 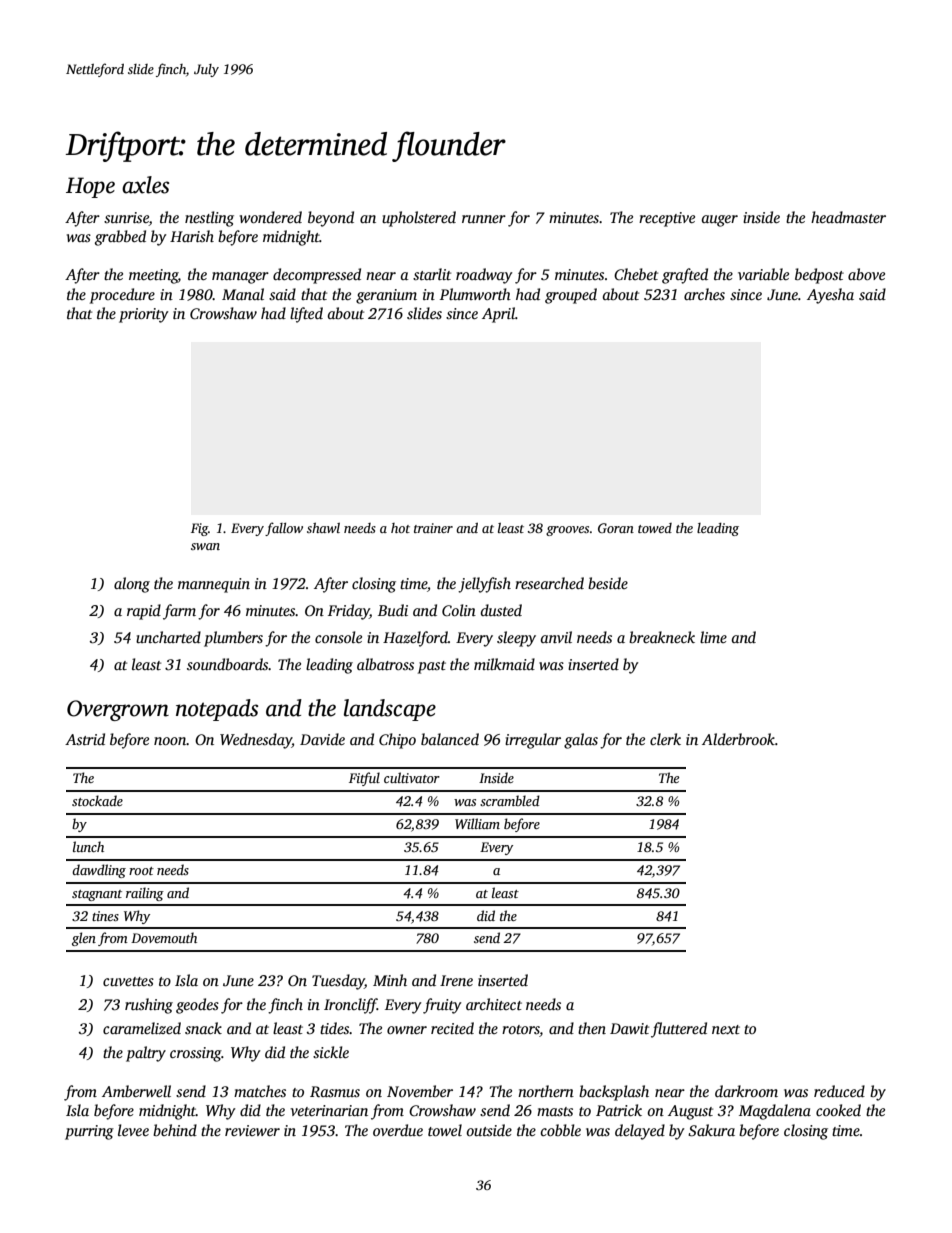 I want to click on glen, so click(x=84, y=939).
